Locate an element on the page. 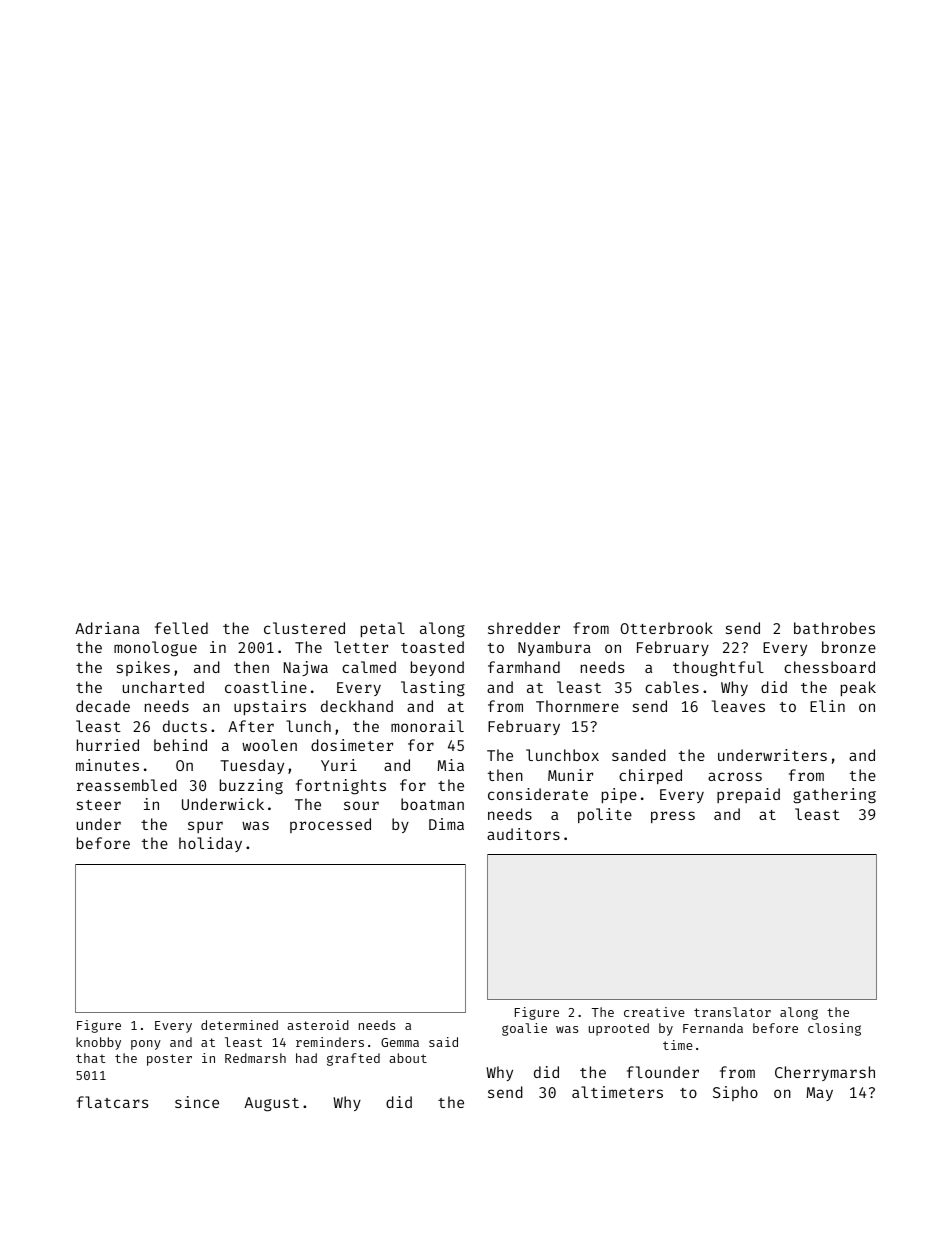 Image resolution: width=952 pixels, height=1233 pixels. uprooted is located at coordinates (619, 1029).
